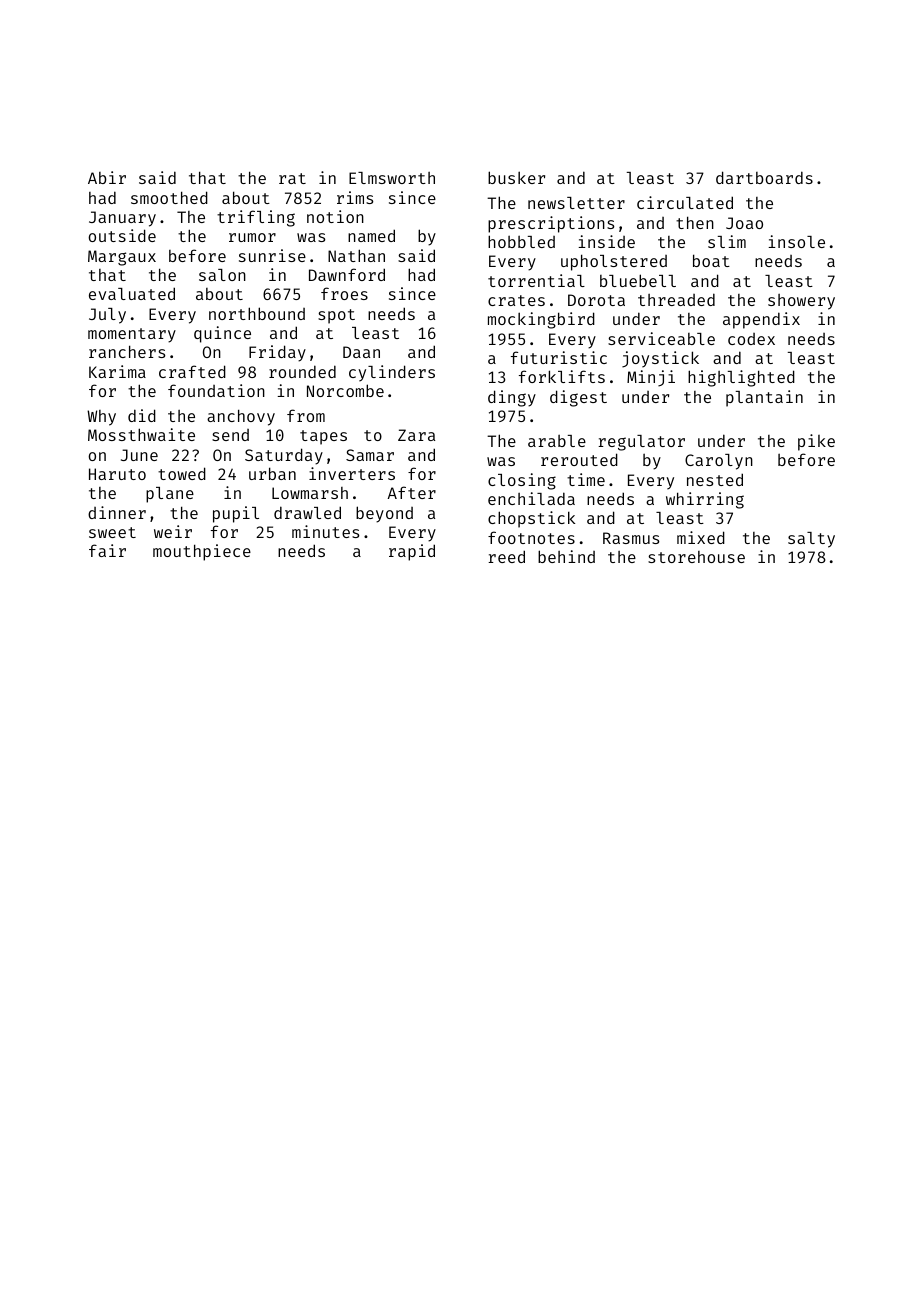 The image size is (924, 1311). Describe the element at coordinates (715, 479) in the screenshot. I see `nested` at that location.
